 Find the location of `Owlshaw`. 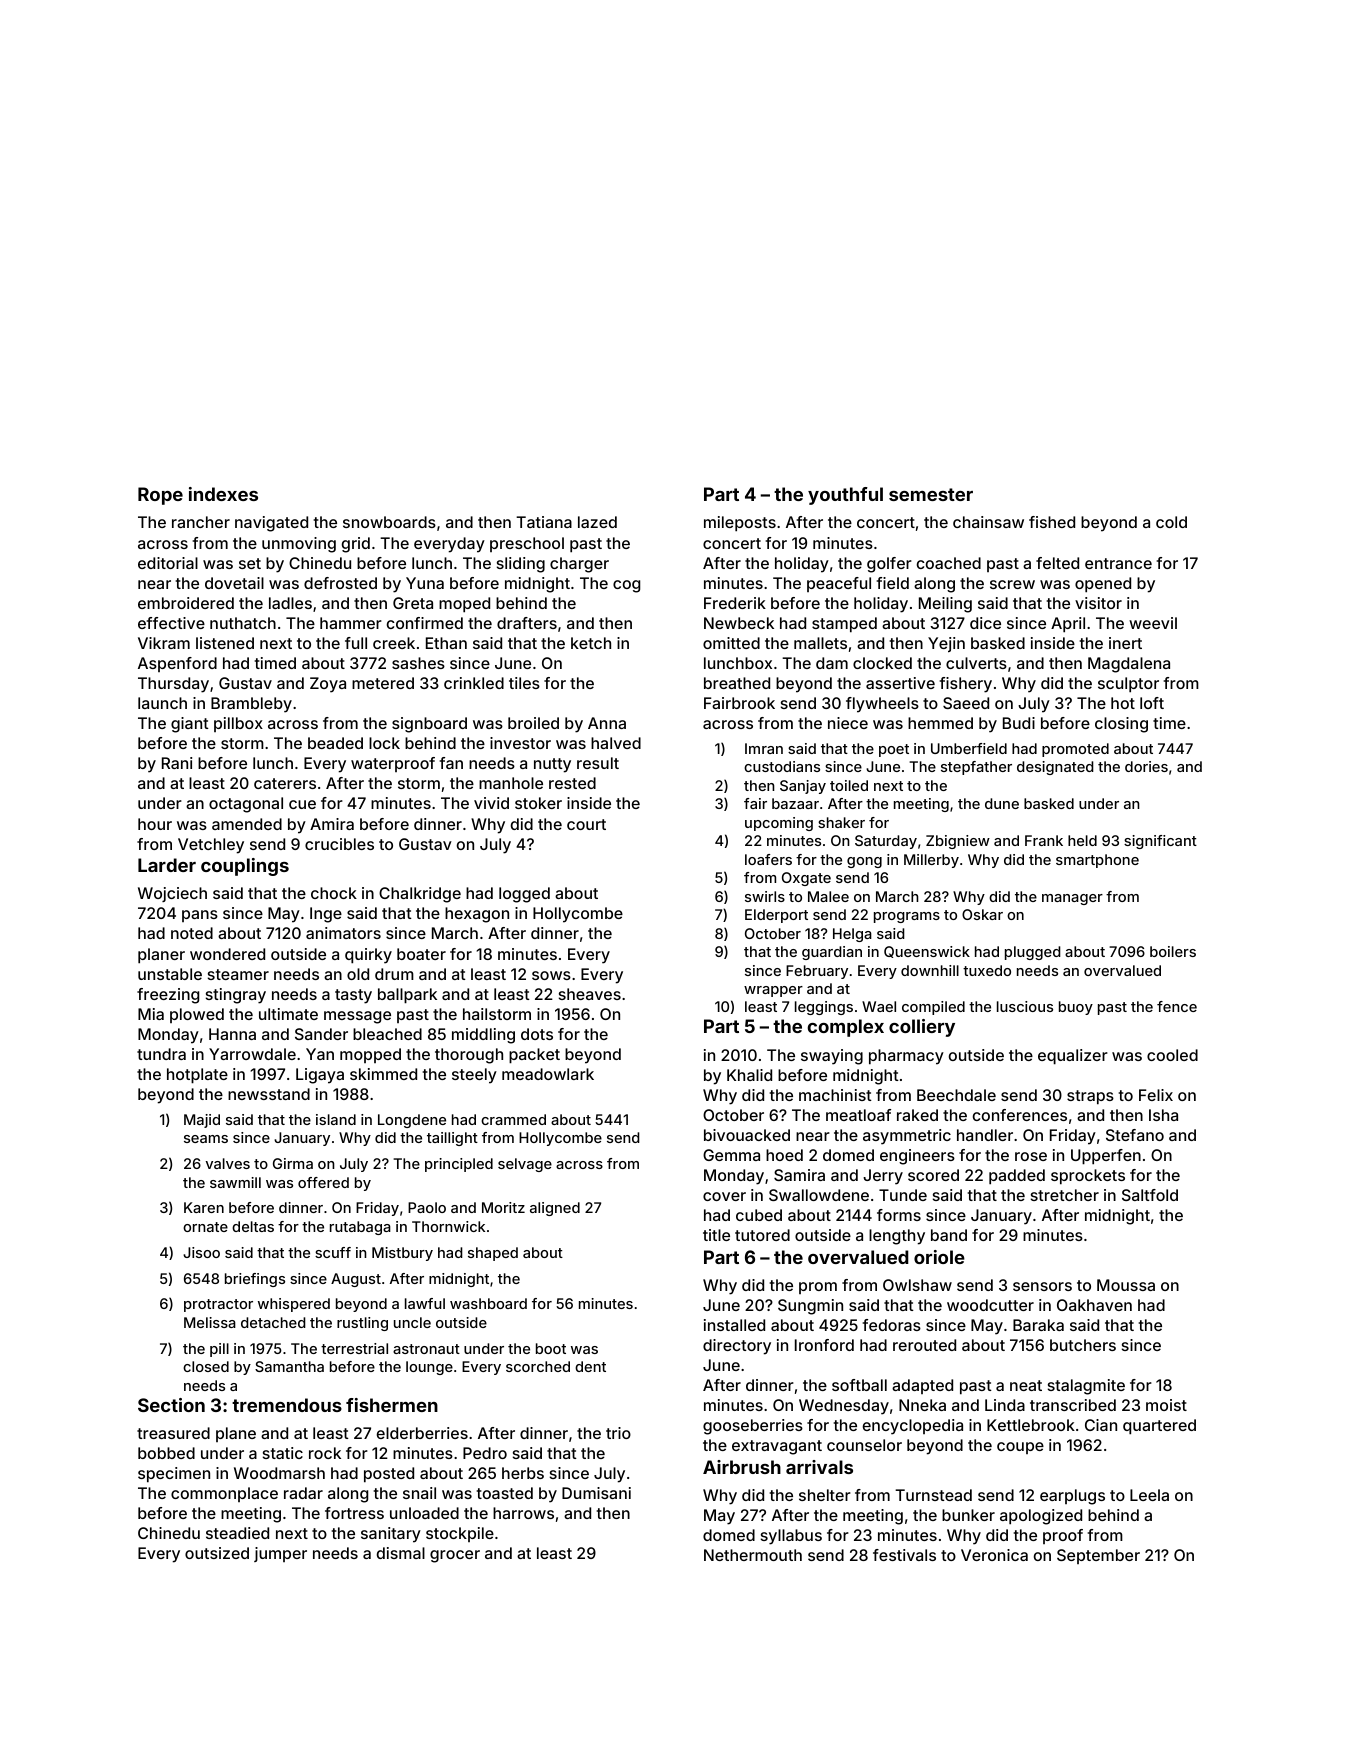

Owlshaw is located at coordinates (917, 1285).
